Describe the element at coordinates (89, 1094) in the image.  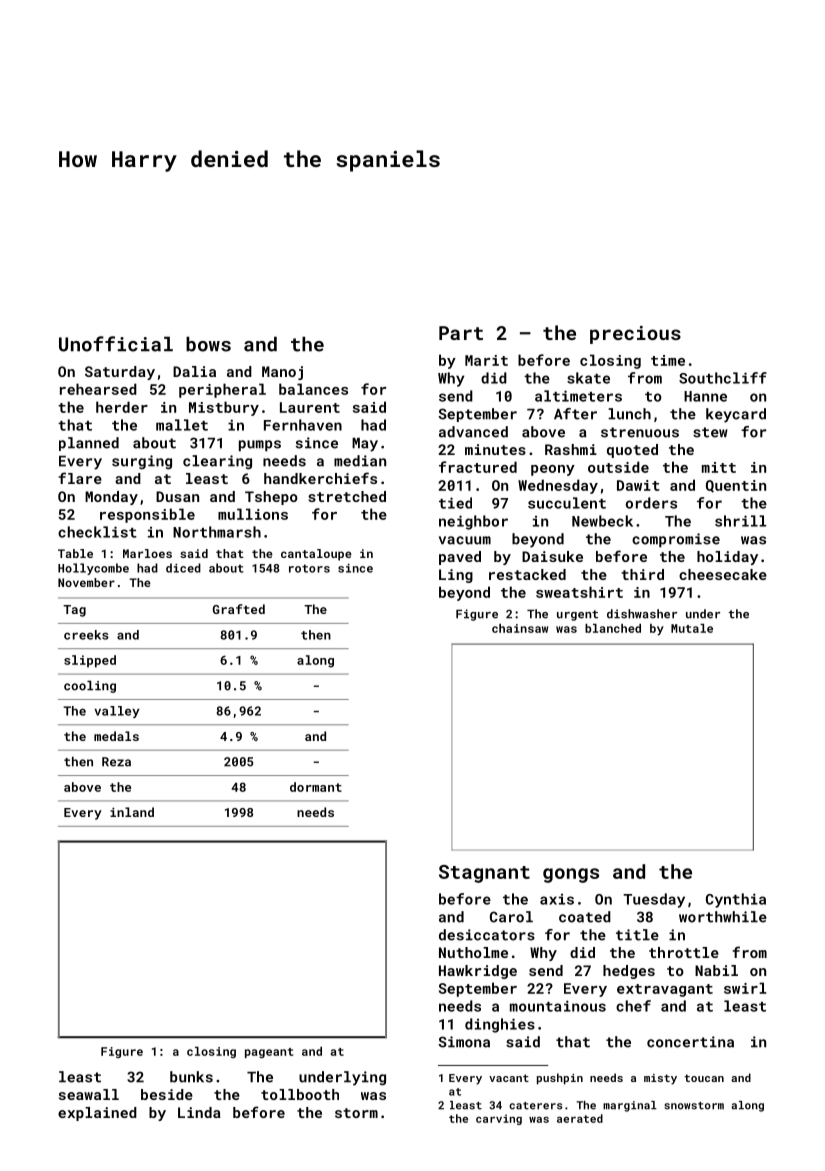
I see `seawall` at that location.
